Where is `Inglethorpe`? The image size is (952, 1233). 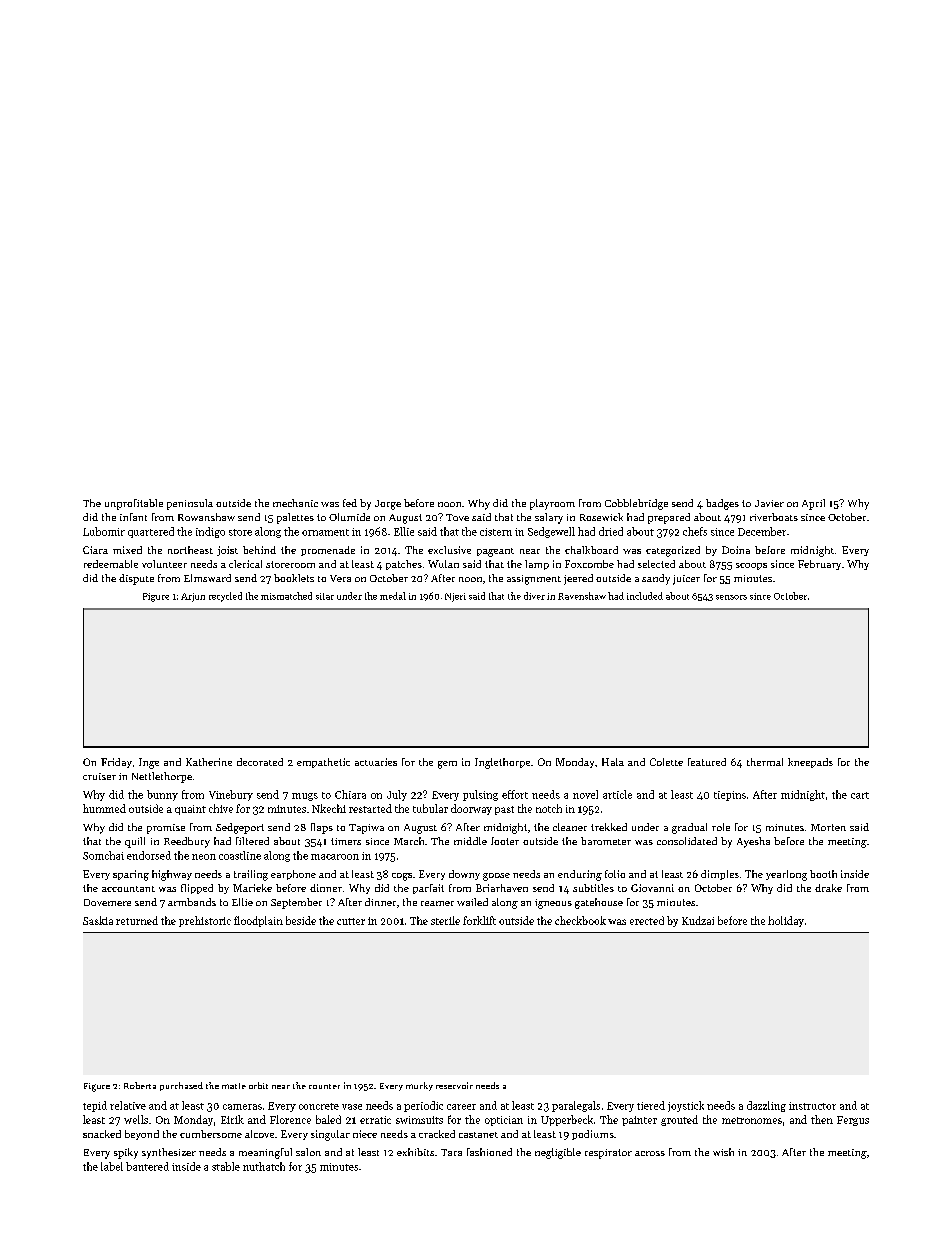 Inglethorpe is located at coordinates (502, 763).
